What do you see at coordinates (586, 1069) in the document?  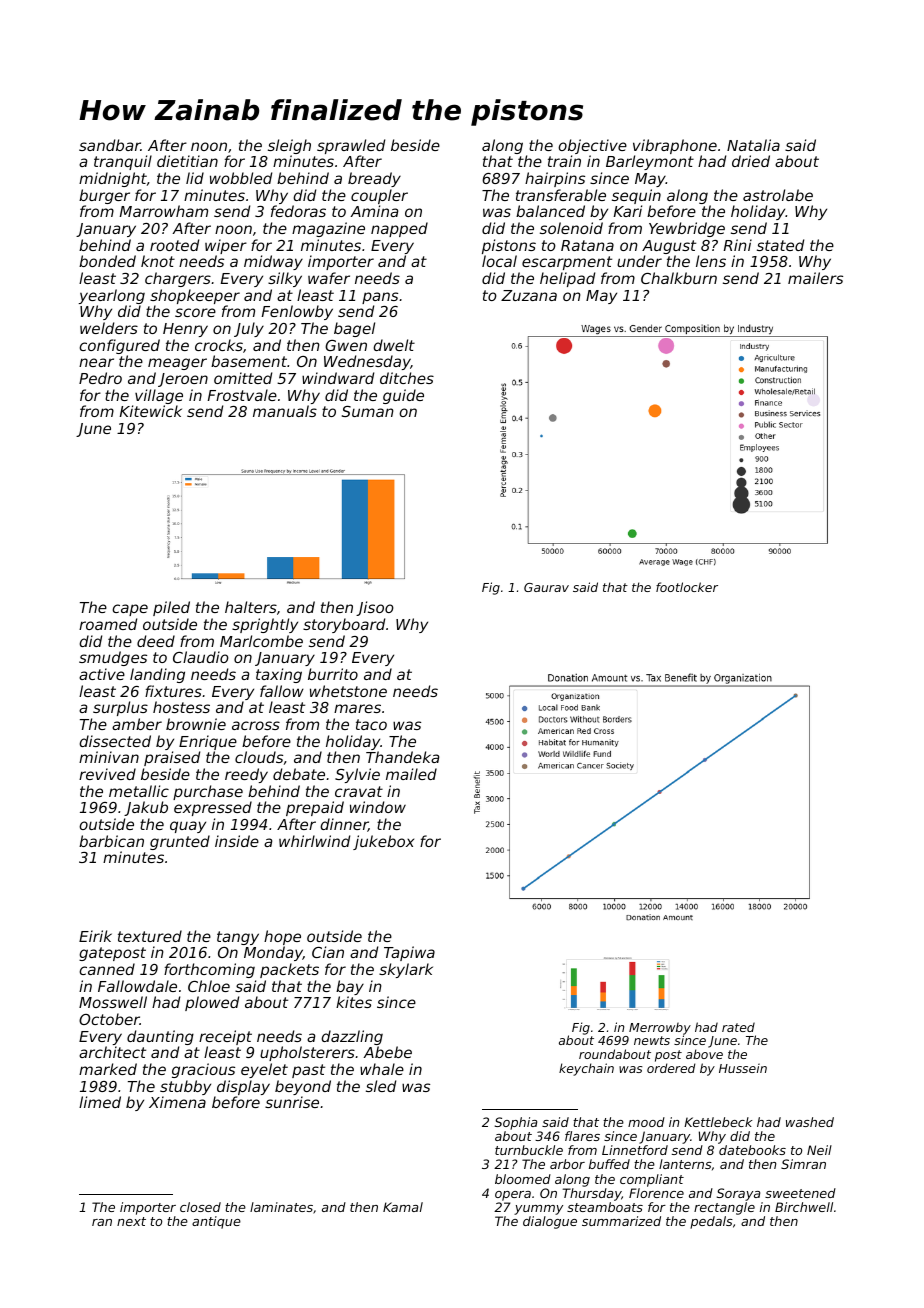 I see `keychain` at bounding box center [586, 1069].
